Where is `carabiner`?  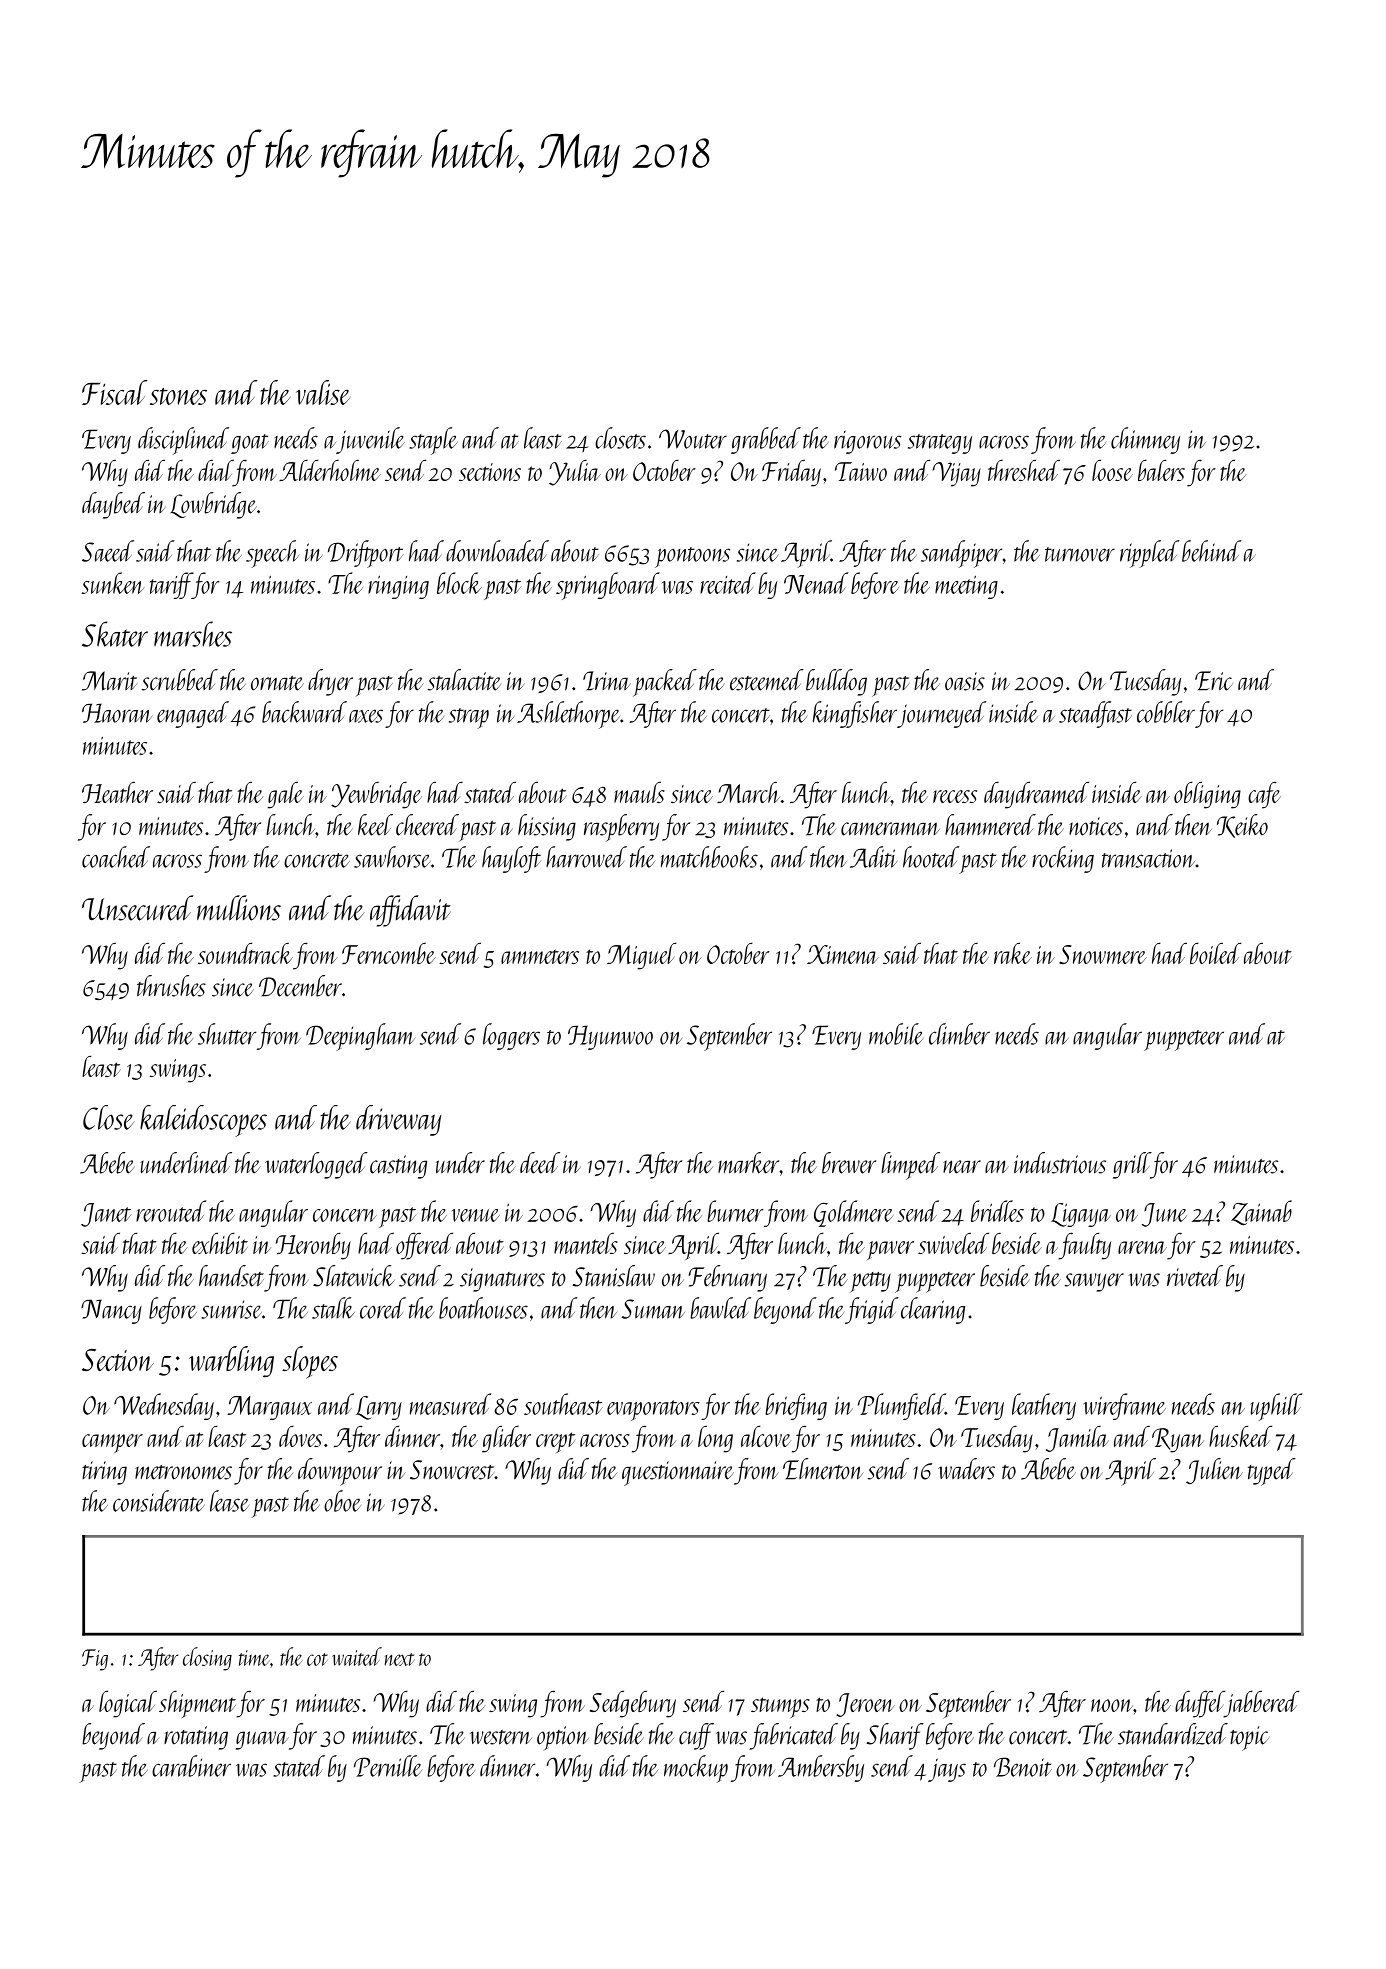 carabiner is located at coordinates (191, 1766).
